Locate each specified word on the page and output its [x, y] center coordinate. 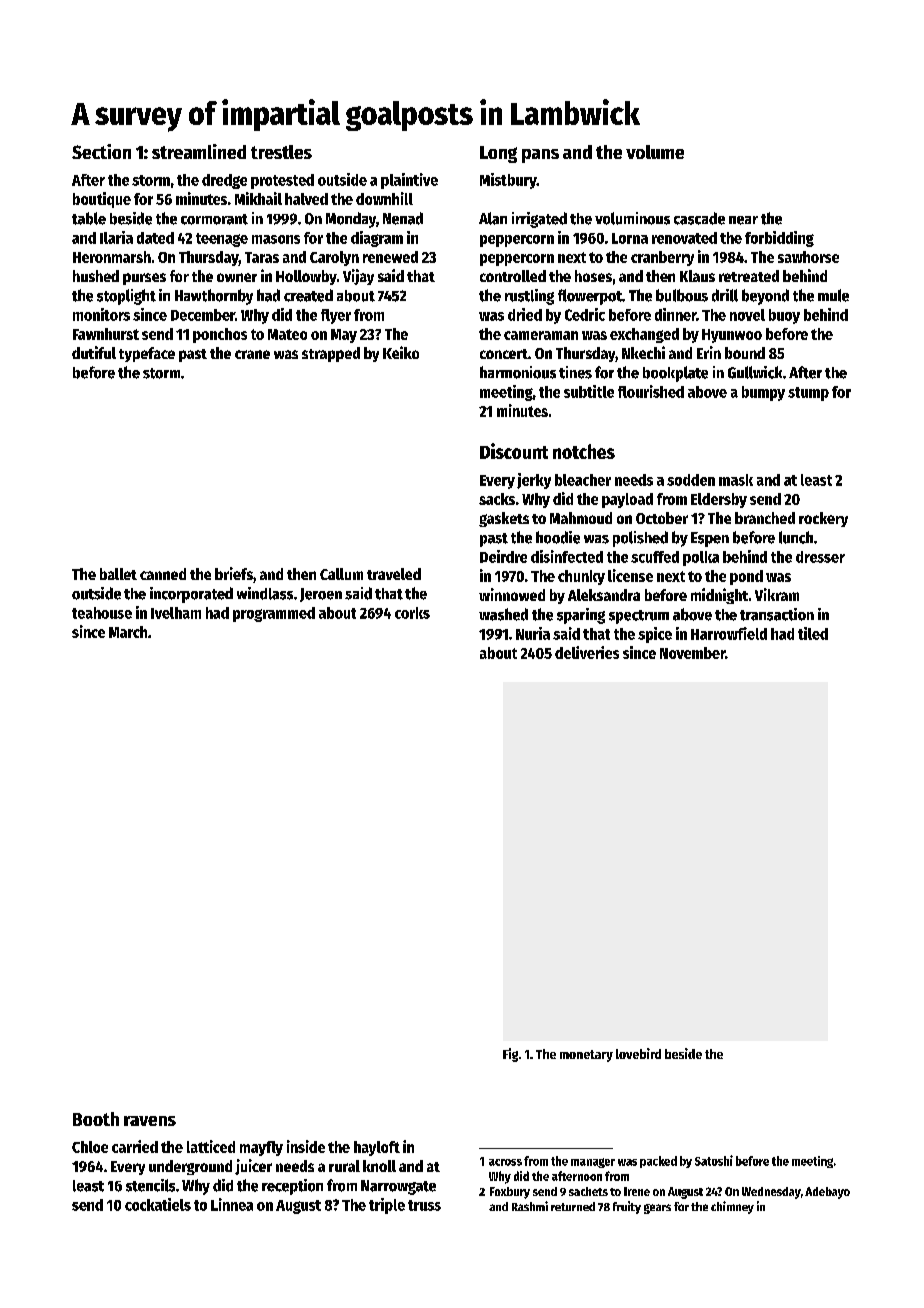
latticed [211, 1146]
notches [584, 451]
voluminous [632, 218]
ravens [150, 1121]
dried [525, 314]
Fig [510, 1055]
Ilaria [116, 237]
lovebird [638, 1053]
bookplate [675, 374]
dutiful [94, 352]
